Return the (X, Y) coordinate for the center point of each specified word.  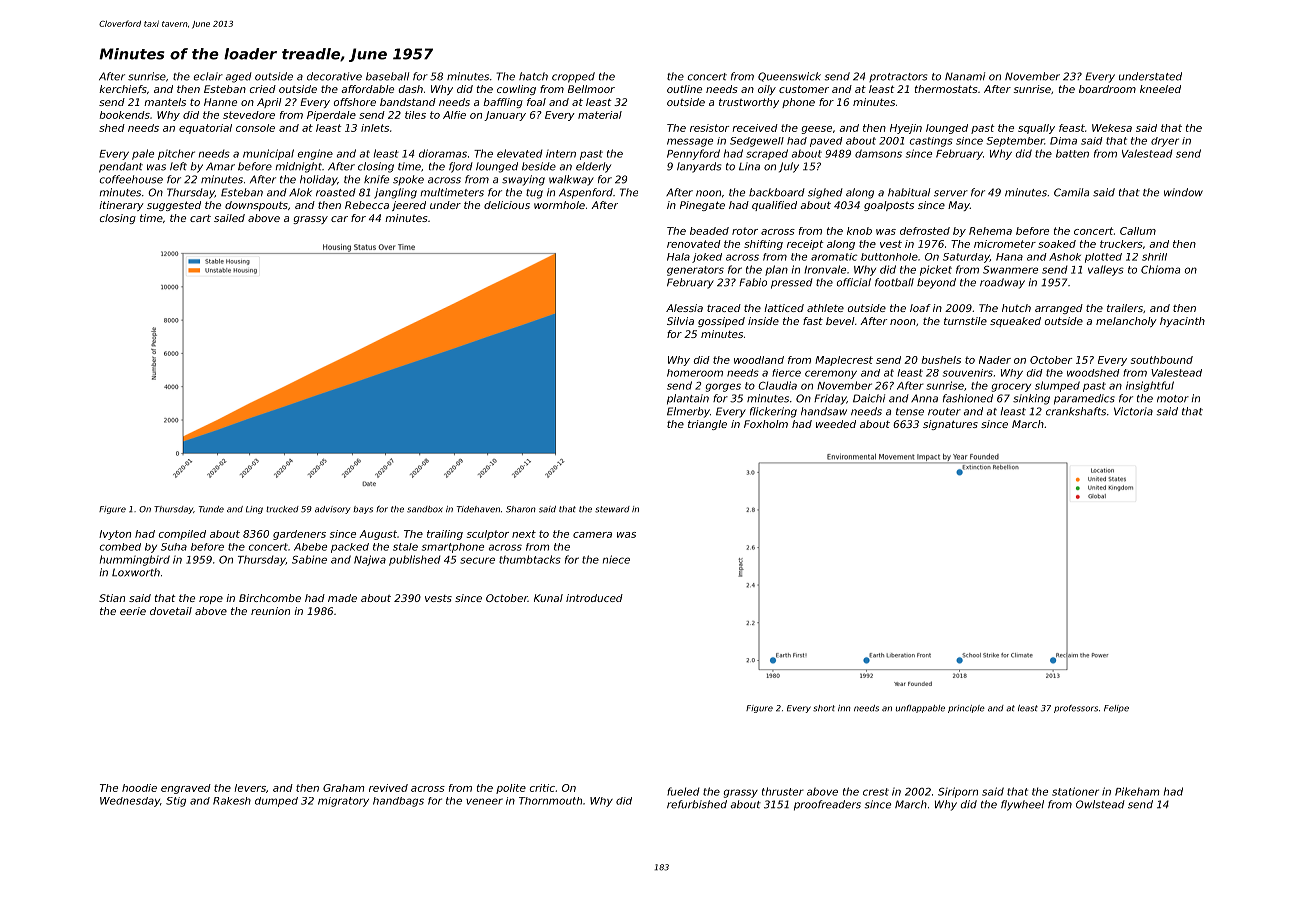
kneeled (1160, 89)
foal (536, 102)
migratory (343, 802)
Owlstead (1100, 804)
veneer (484, 801)
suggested (174, 206)
